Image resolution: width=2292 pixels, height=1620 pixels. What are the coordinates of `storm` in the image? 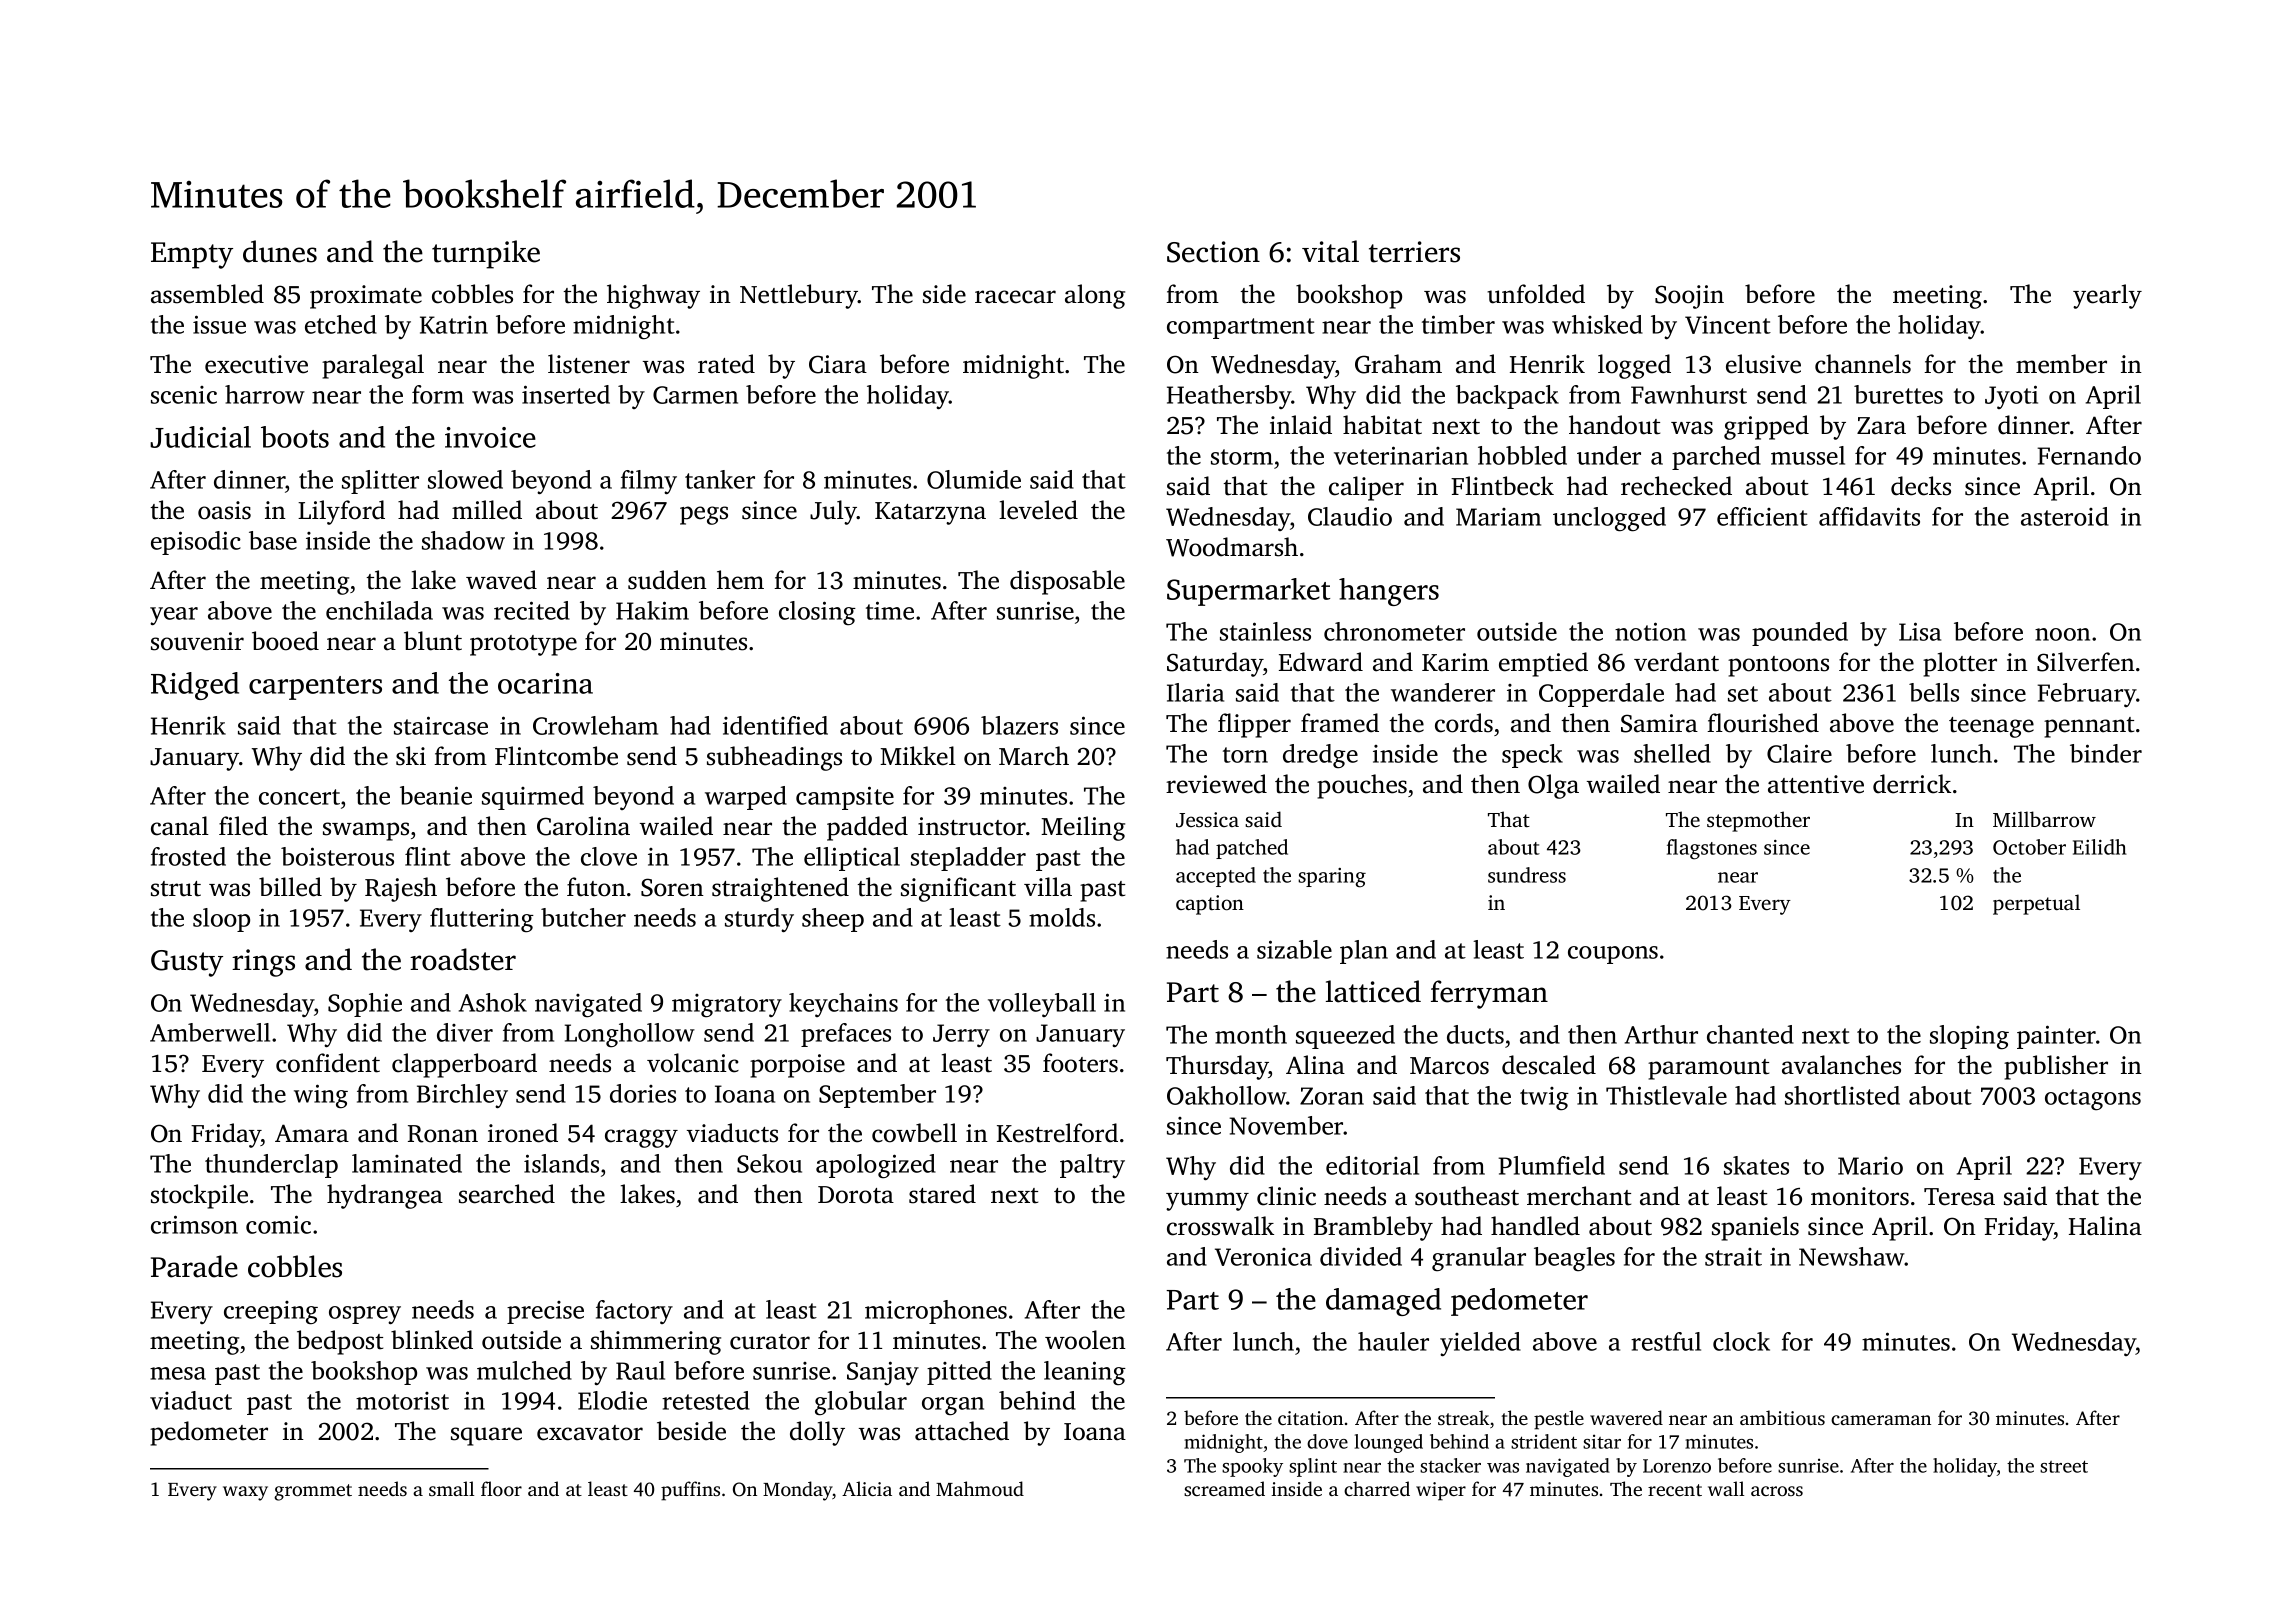 It's located at (1242, 457).
